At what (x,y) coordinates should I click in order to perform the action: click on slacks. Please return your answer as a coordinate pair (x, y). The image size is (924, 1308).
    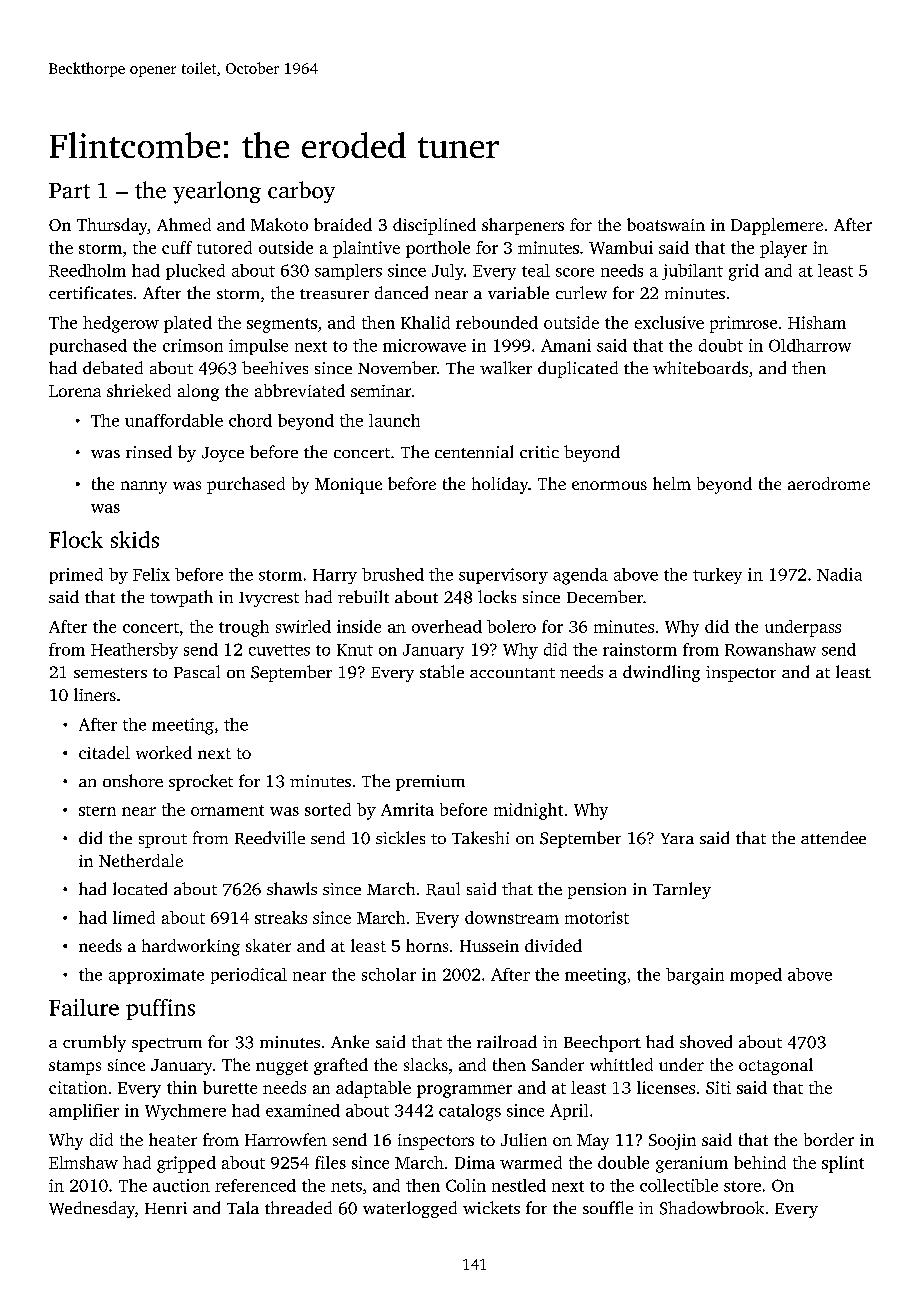
    Looking at the image, I should click on (426, 1064).
